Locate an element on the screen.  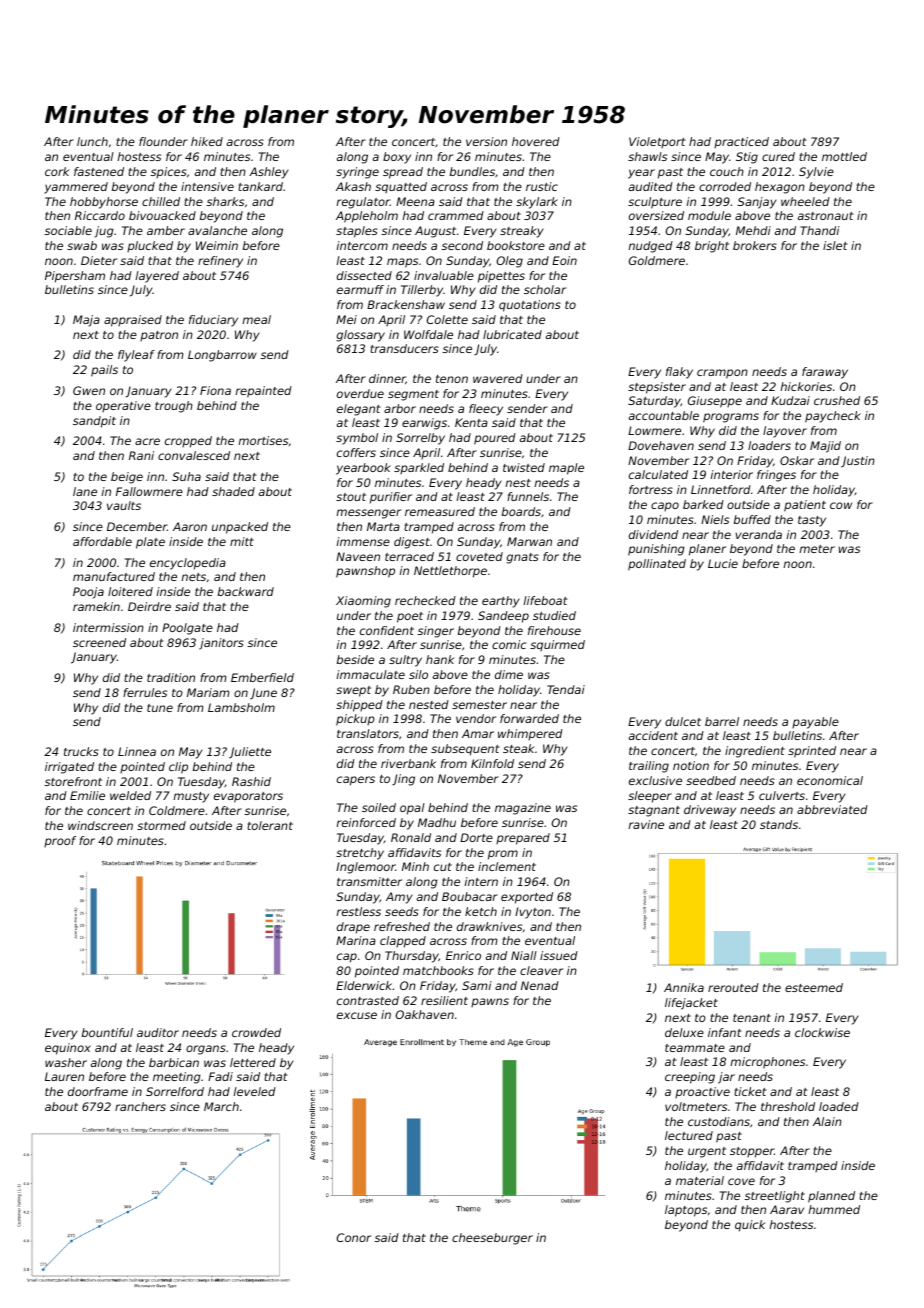
dissected is located at coordinates (364, 275).
